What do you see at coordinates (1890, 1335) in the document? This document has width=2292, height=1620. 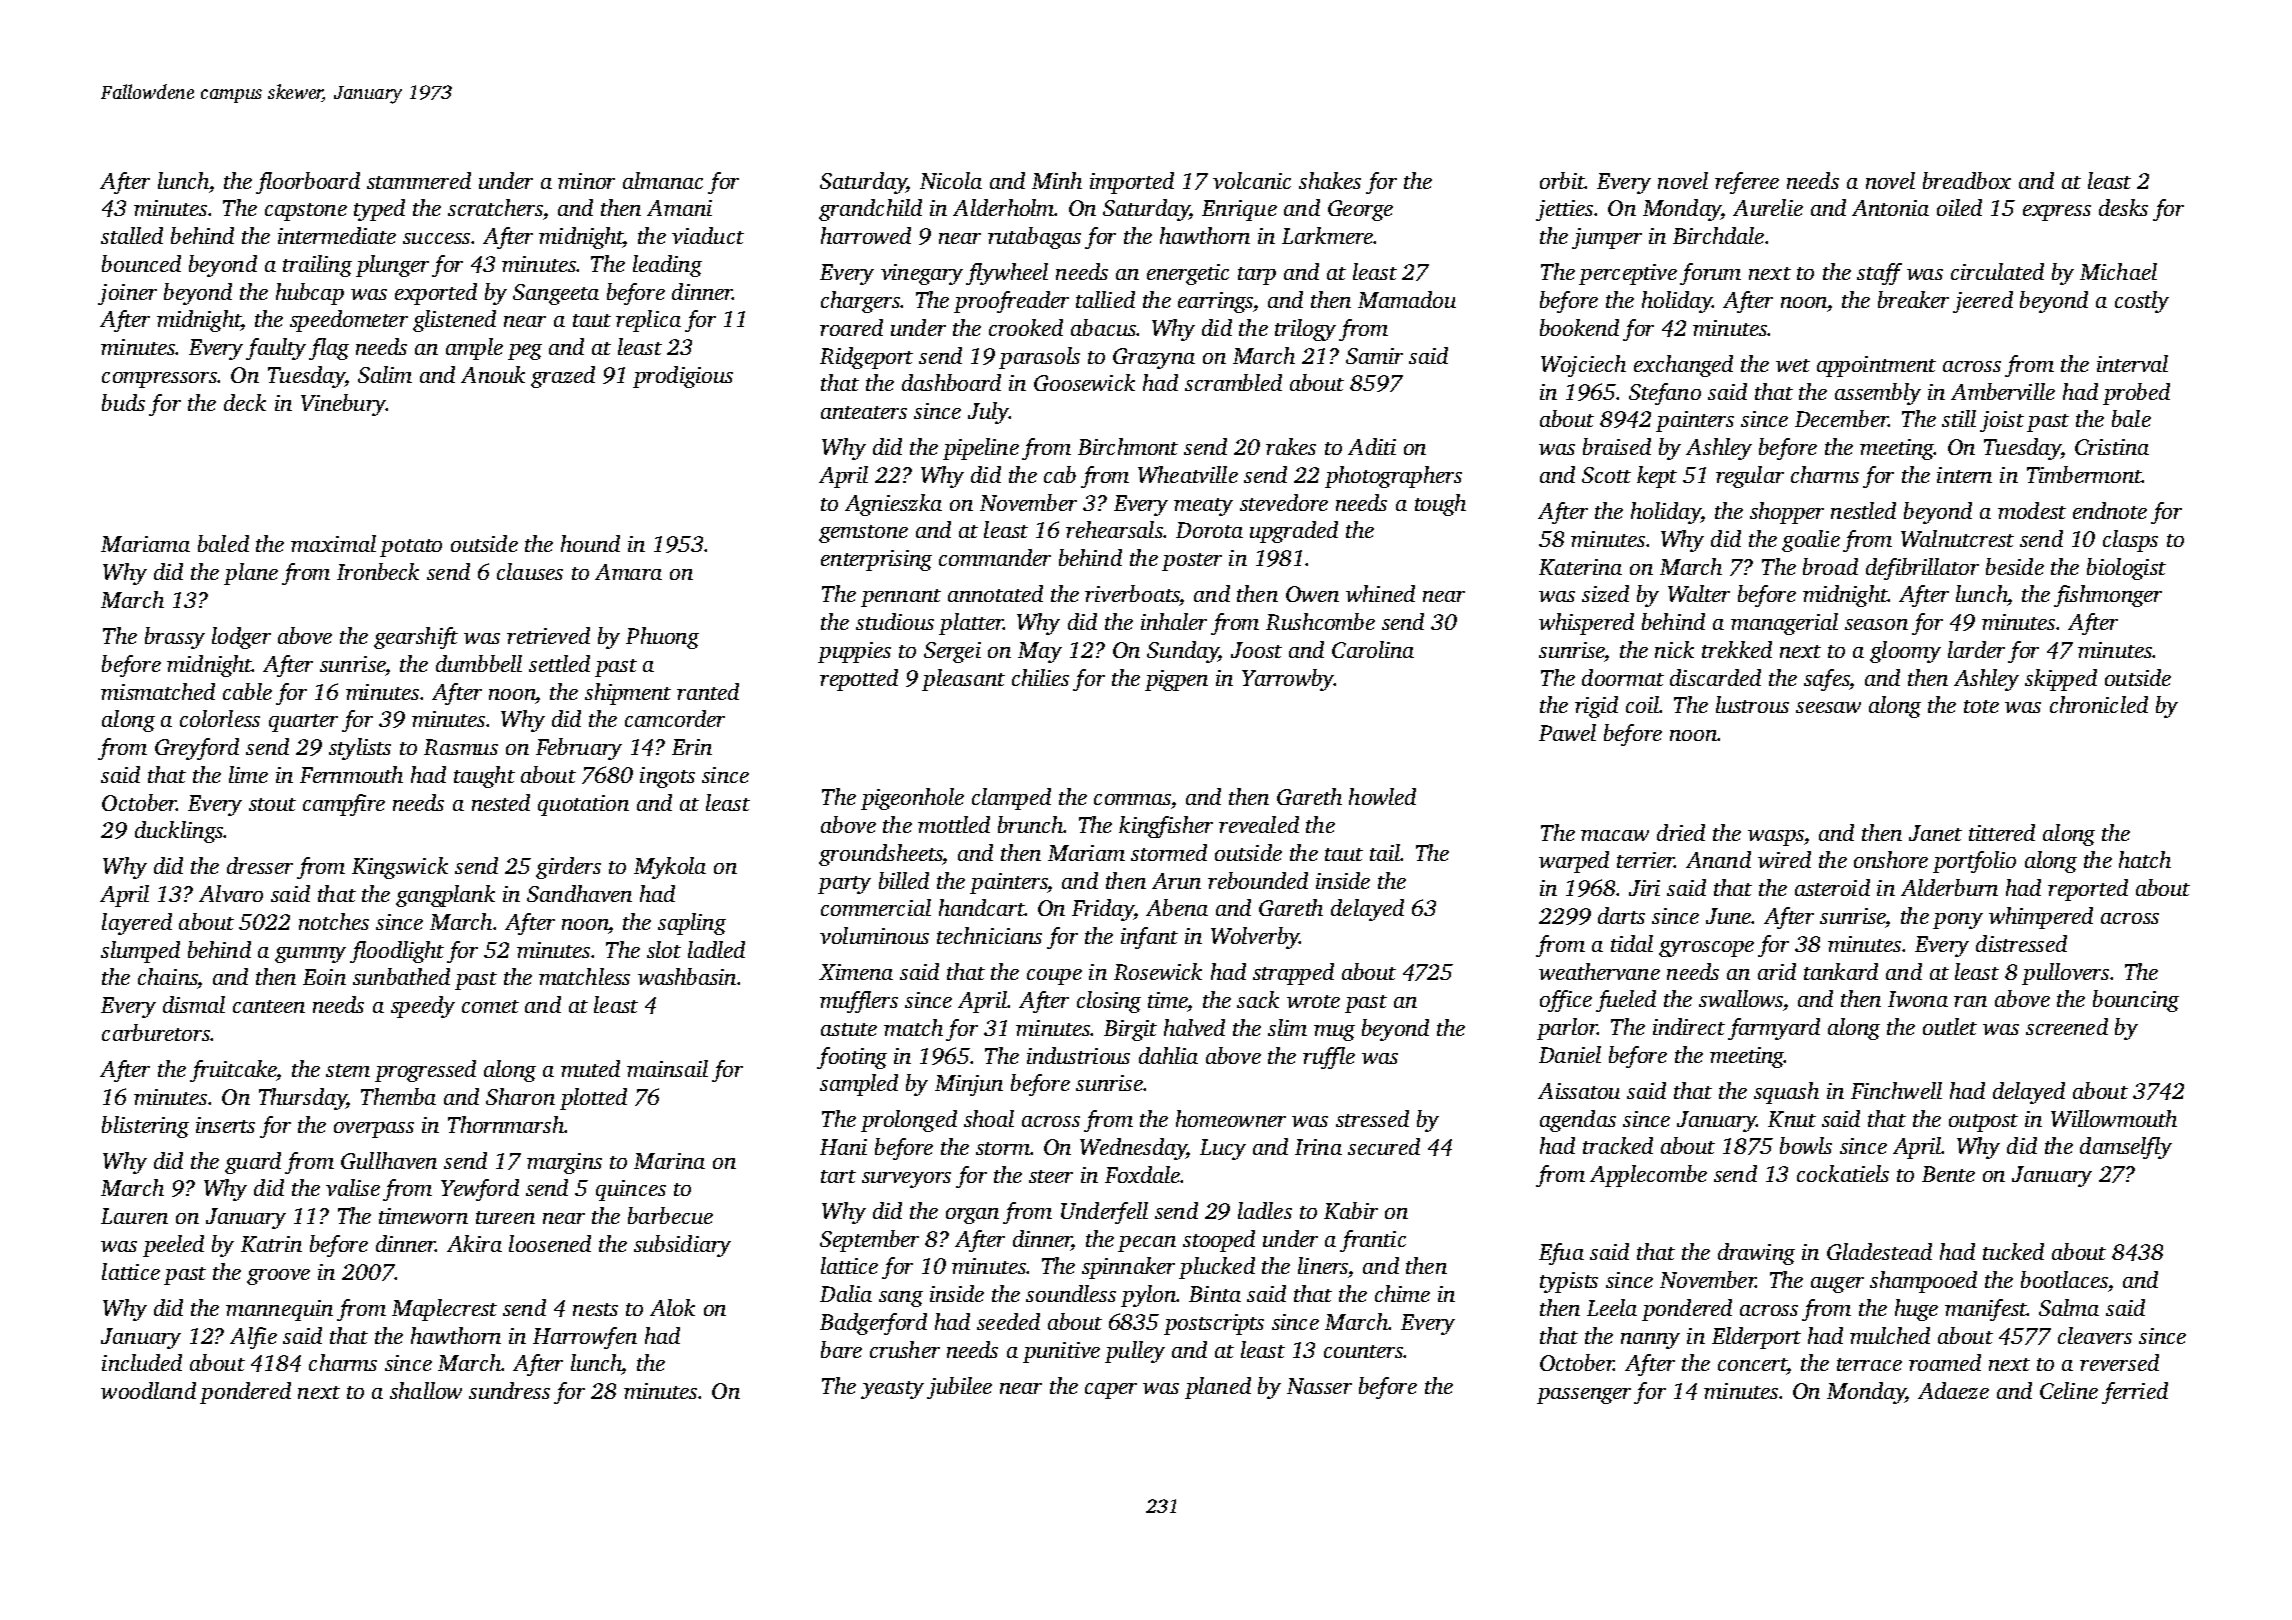 I see `mulched` at bounding box center [1890, 1335].
